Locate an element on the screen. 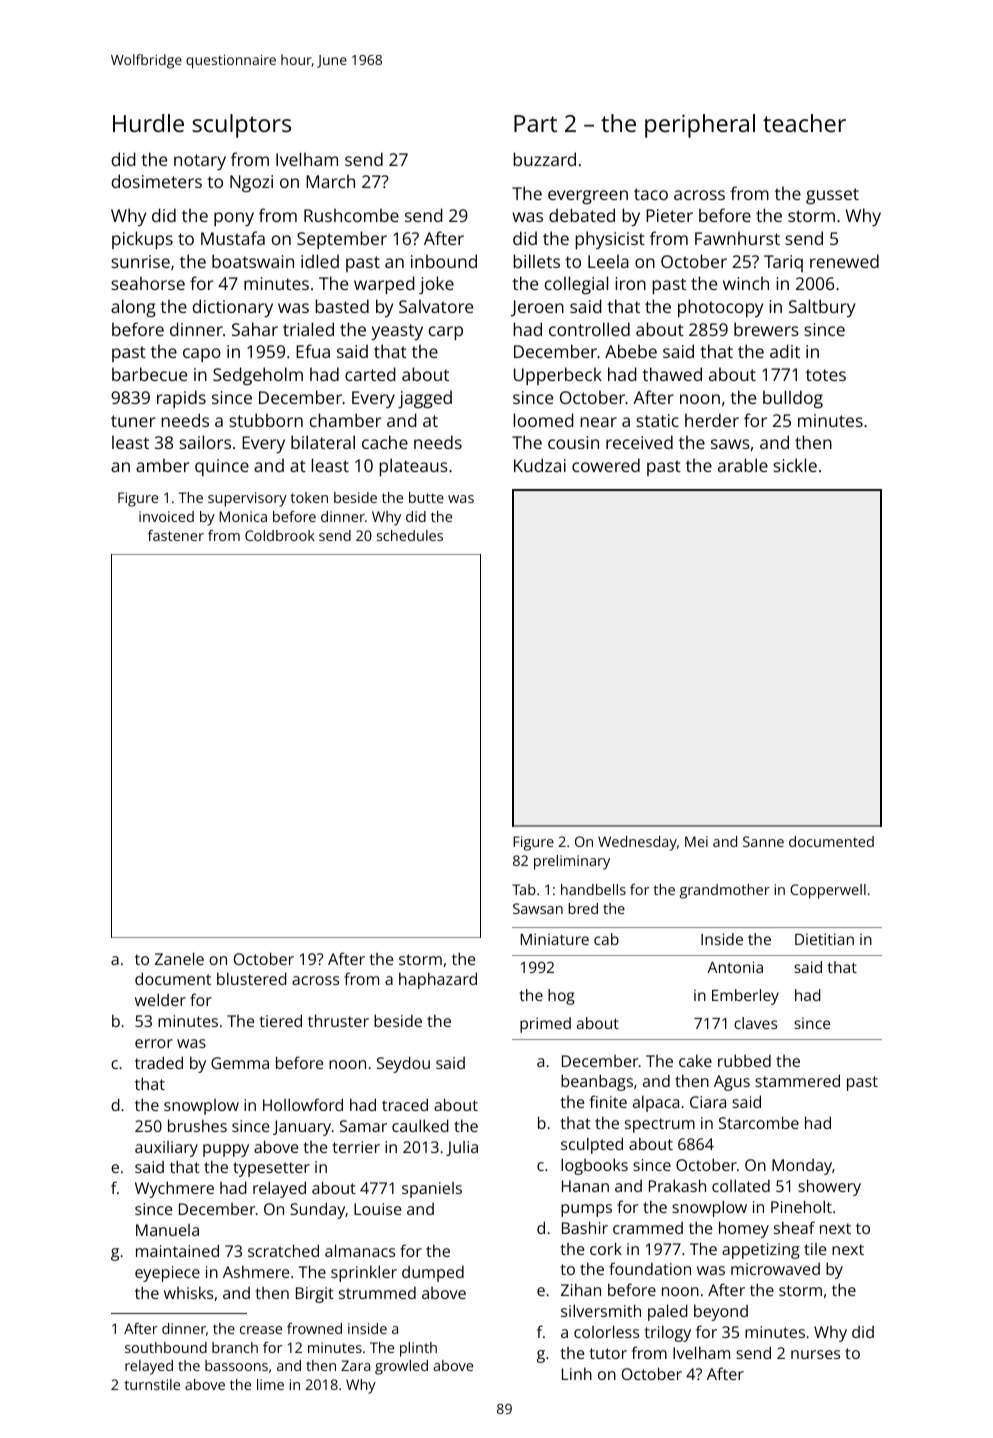  Tab is located at coordinates (524, 889).
